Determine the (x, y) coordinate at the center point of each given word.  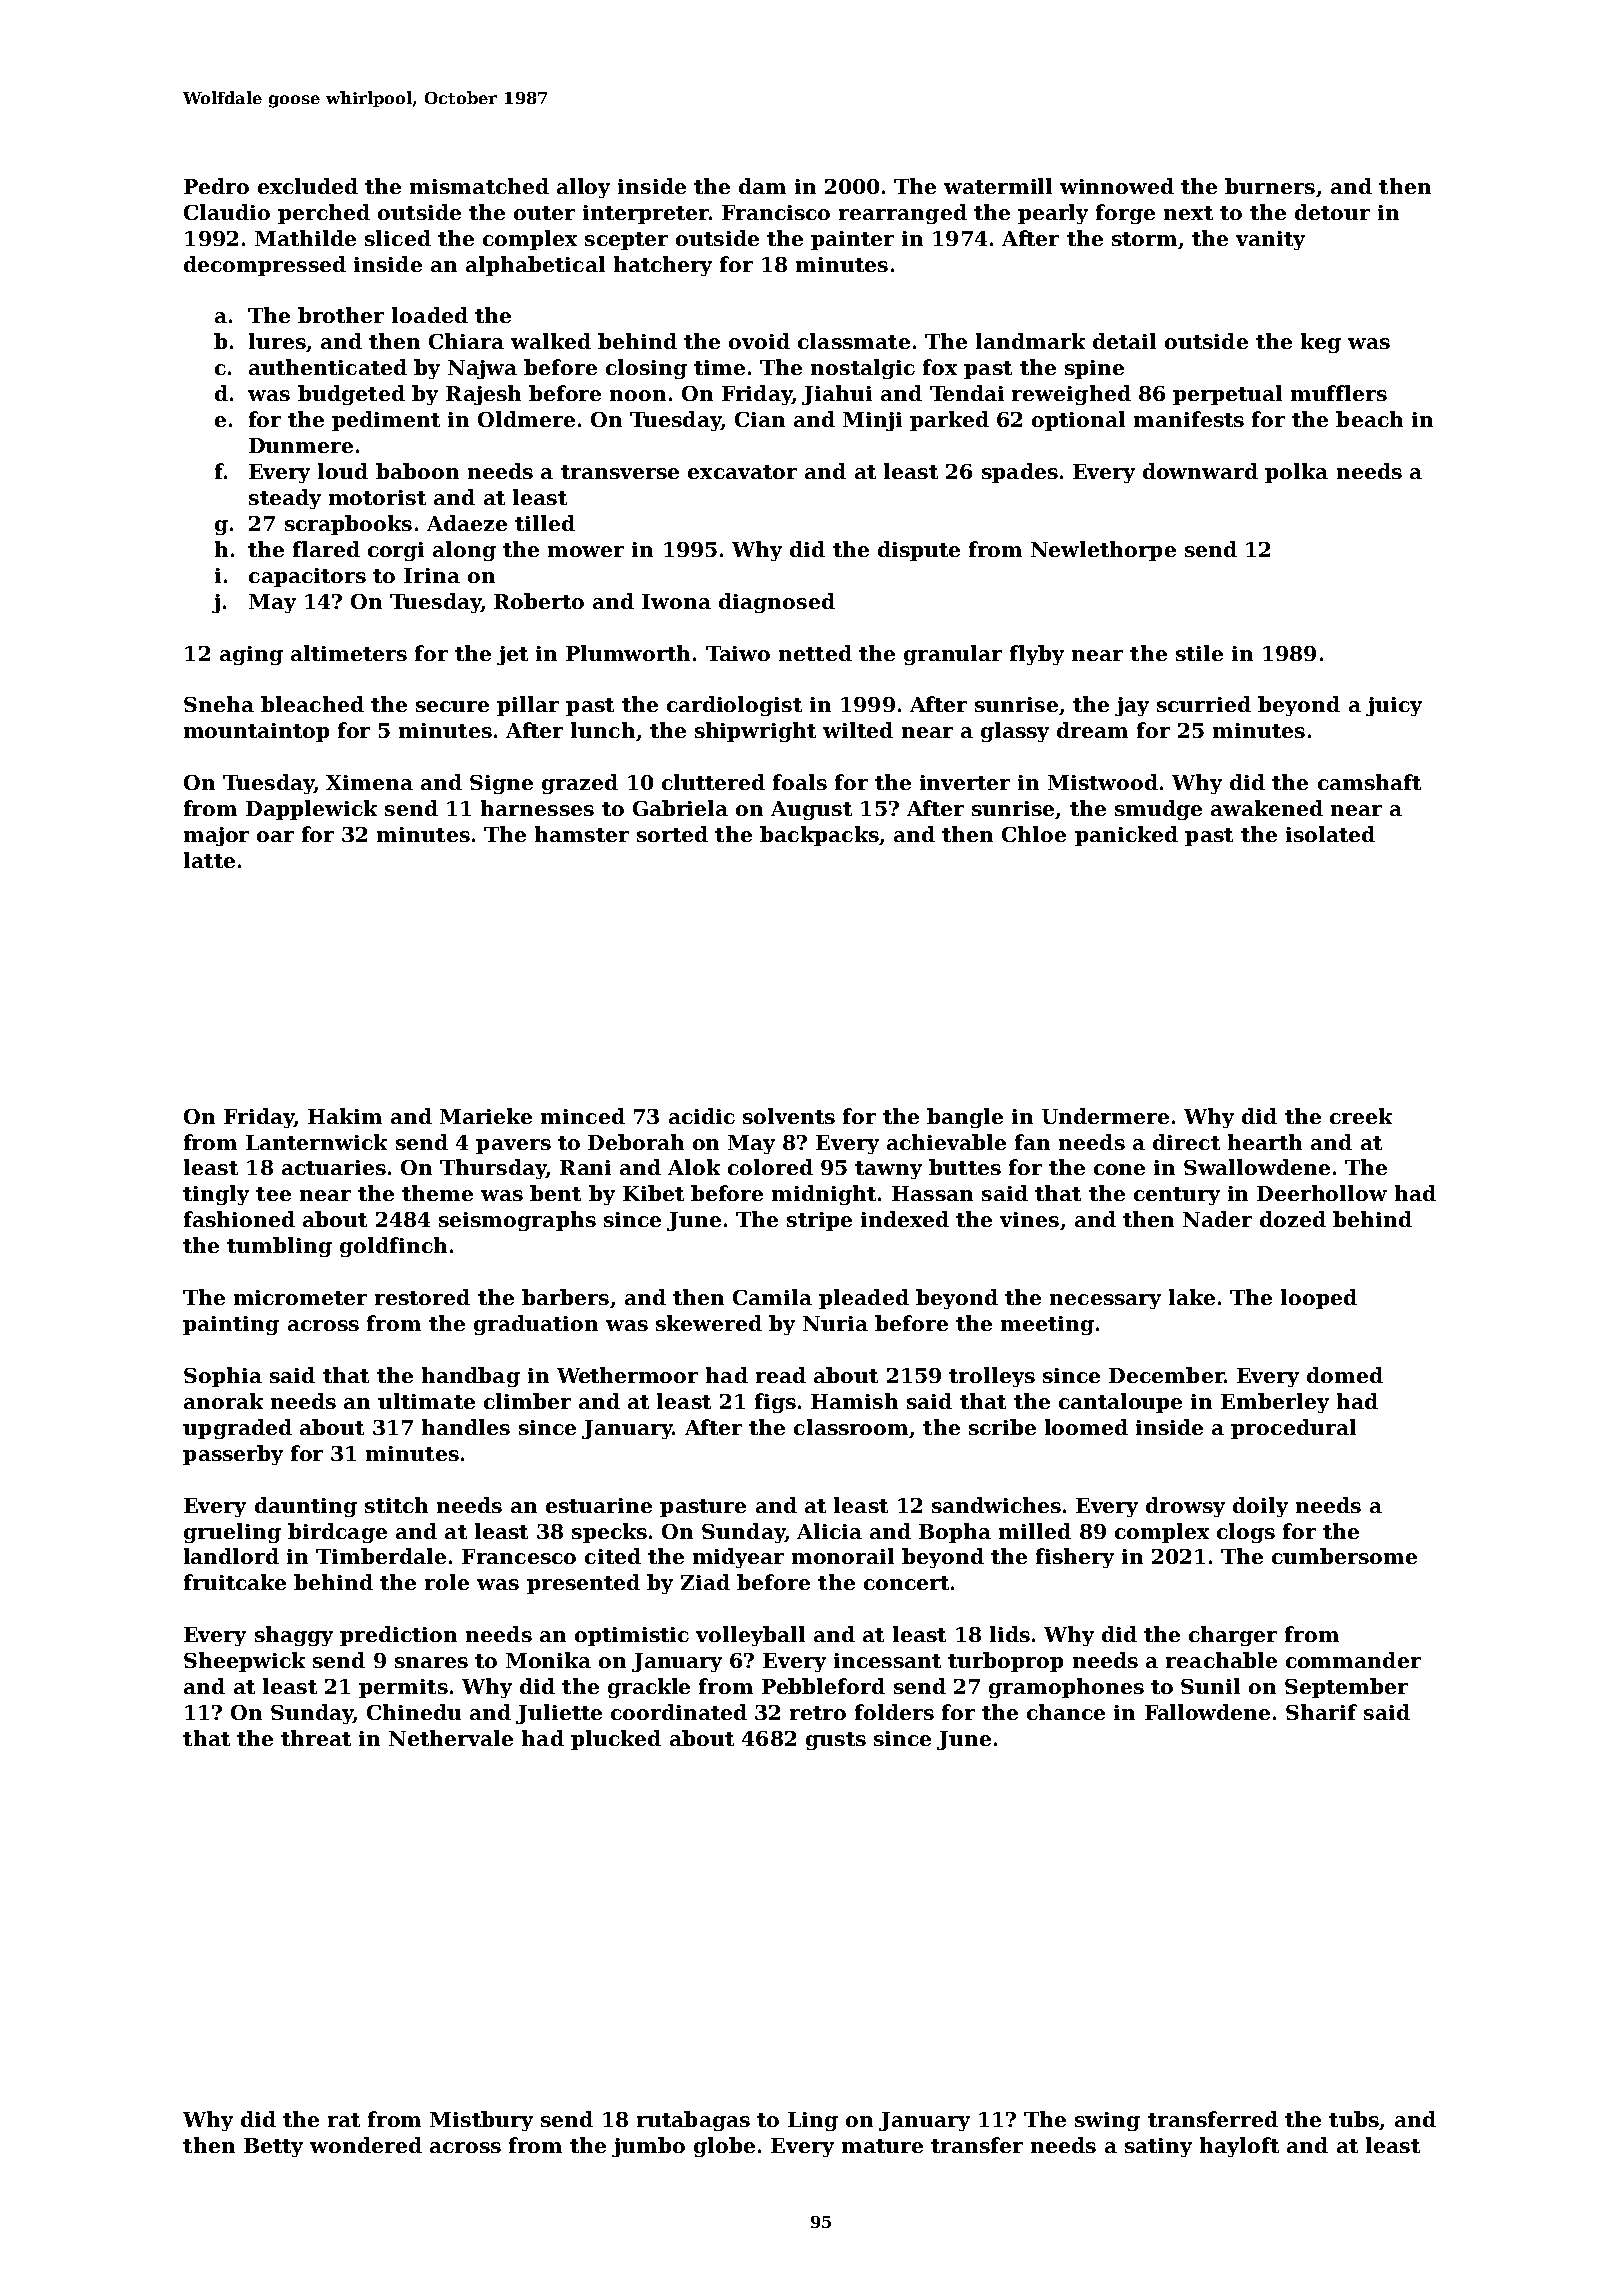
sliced (398, 238)
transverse (620, 472)
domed (1345, 1375)
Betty (273, 2147)
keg (1321, 343)
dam (762, 186)
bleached (312, 704)
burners (1270, 186)
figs (775, 1403)
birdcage (337, 1533)
